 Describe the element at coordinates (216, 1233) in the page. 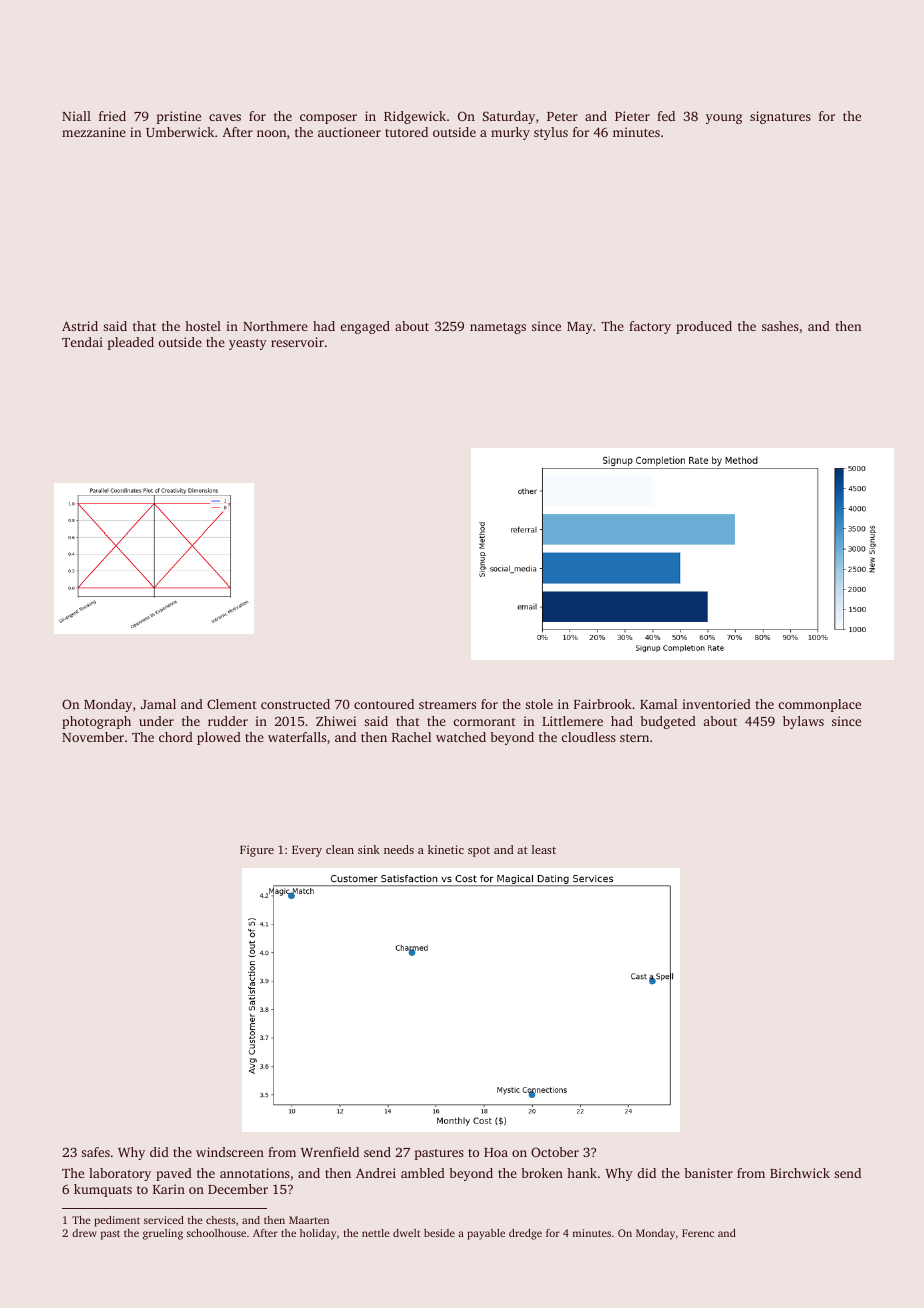

I see `schoolhouse` at that location.
